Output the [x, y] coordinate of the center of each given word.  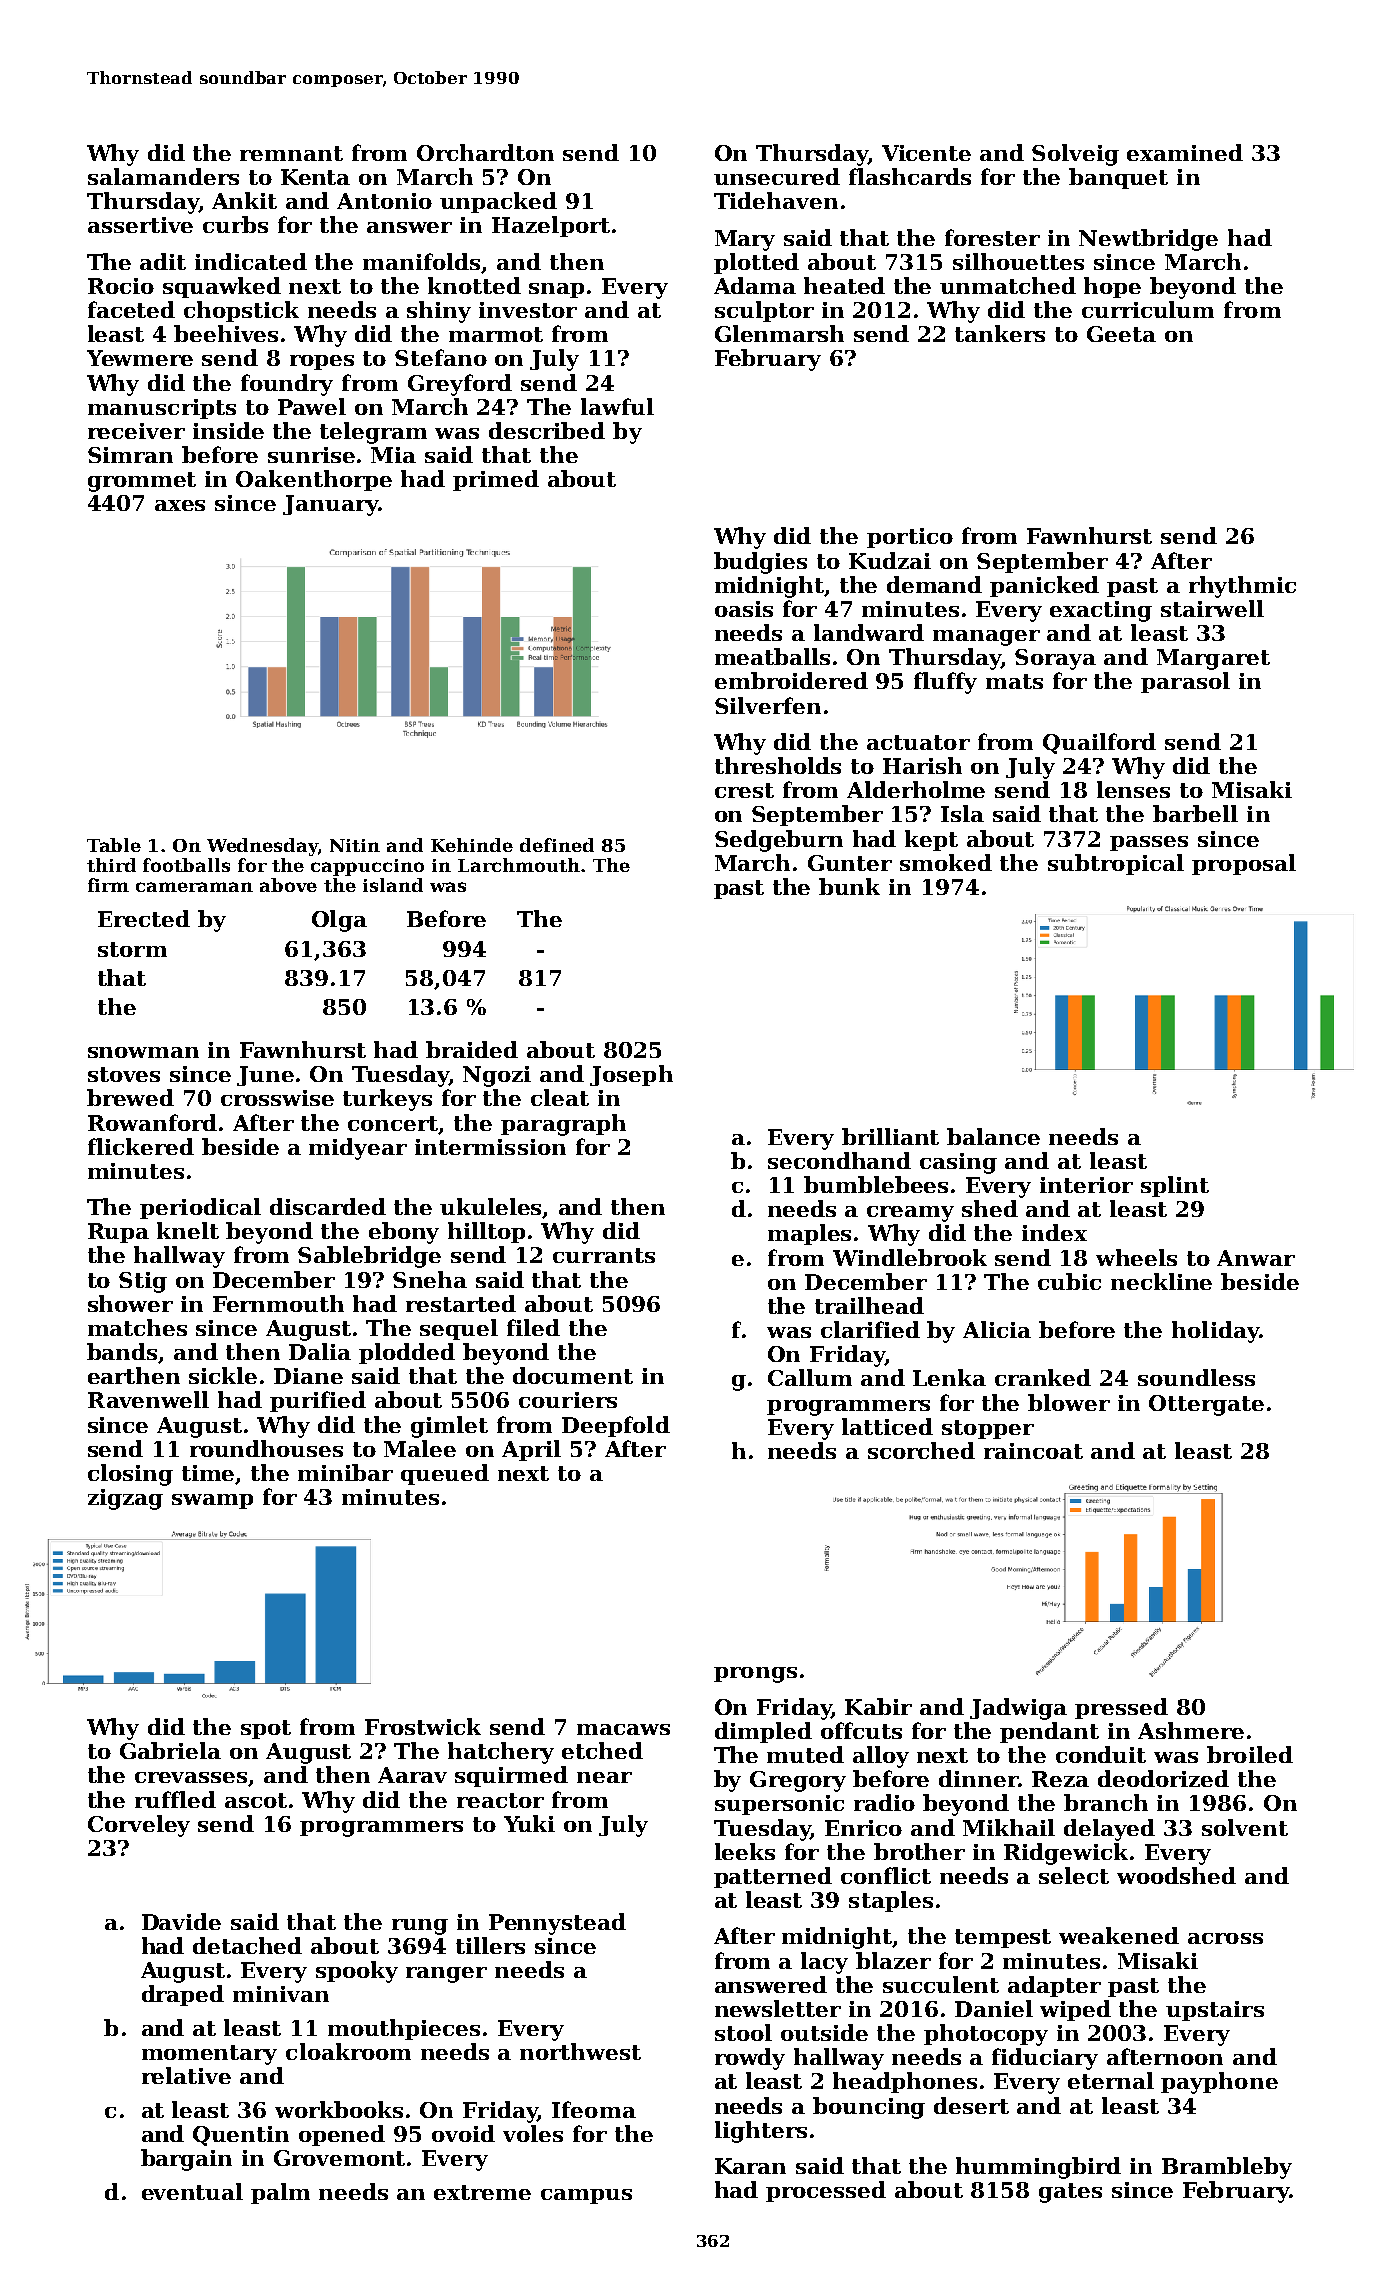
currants [604, 1255]
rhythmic [1242, 587]
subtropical [1116, 864]
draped [183, 1995]
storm [132, 949]
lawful [617, 406]
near [604, 1777]
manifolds [422, 263]
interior [1086, 1185]
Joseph [631, 1075]
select [1074, 1875]
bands [123, 1353]
